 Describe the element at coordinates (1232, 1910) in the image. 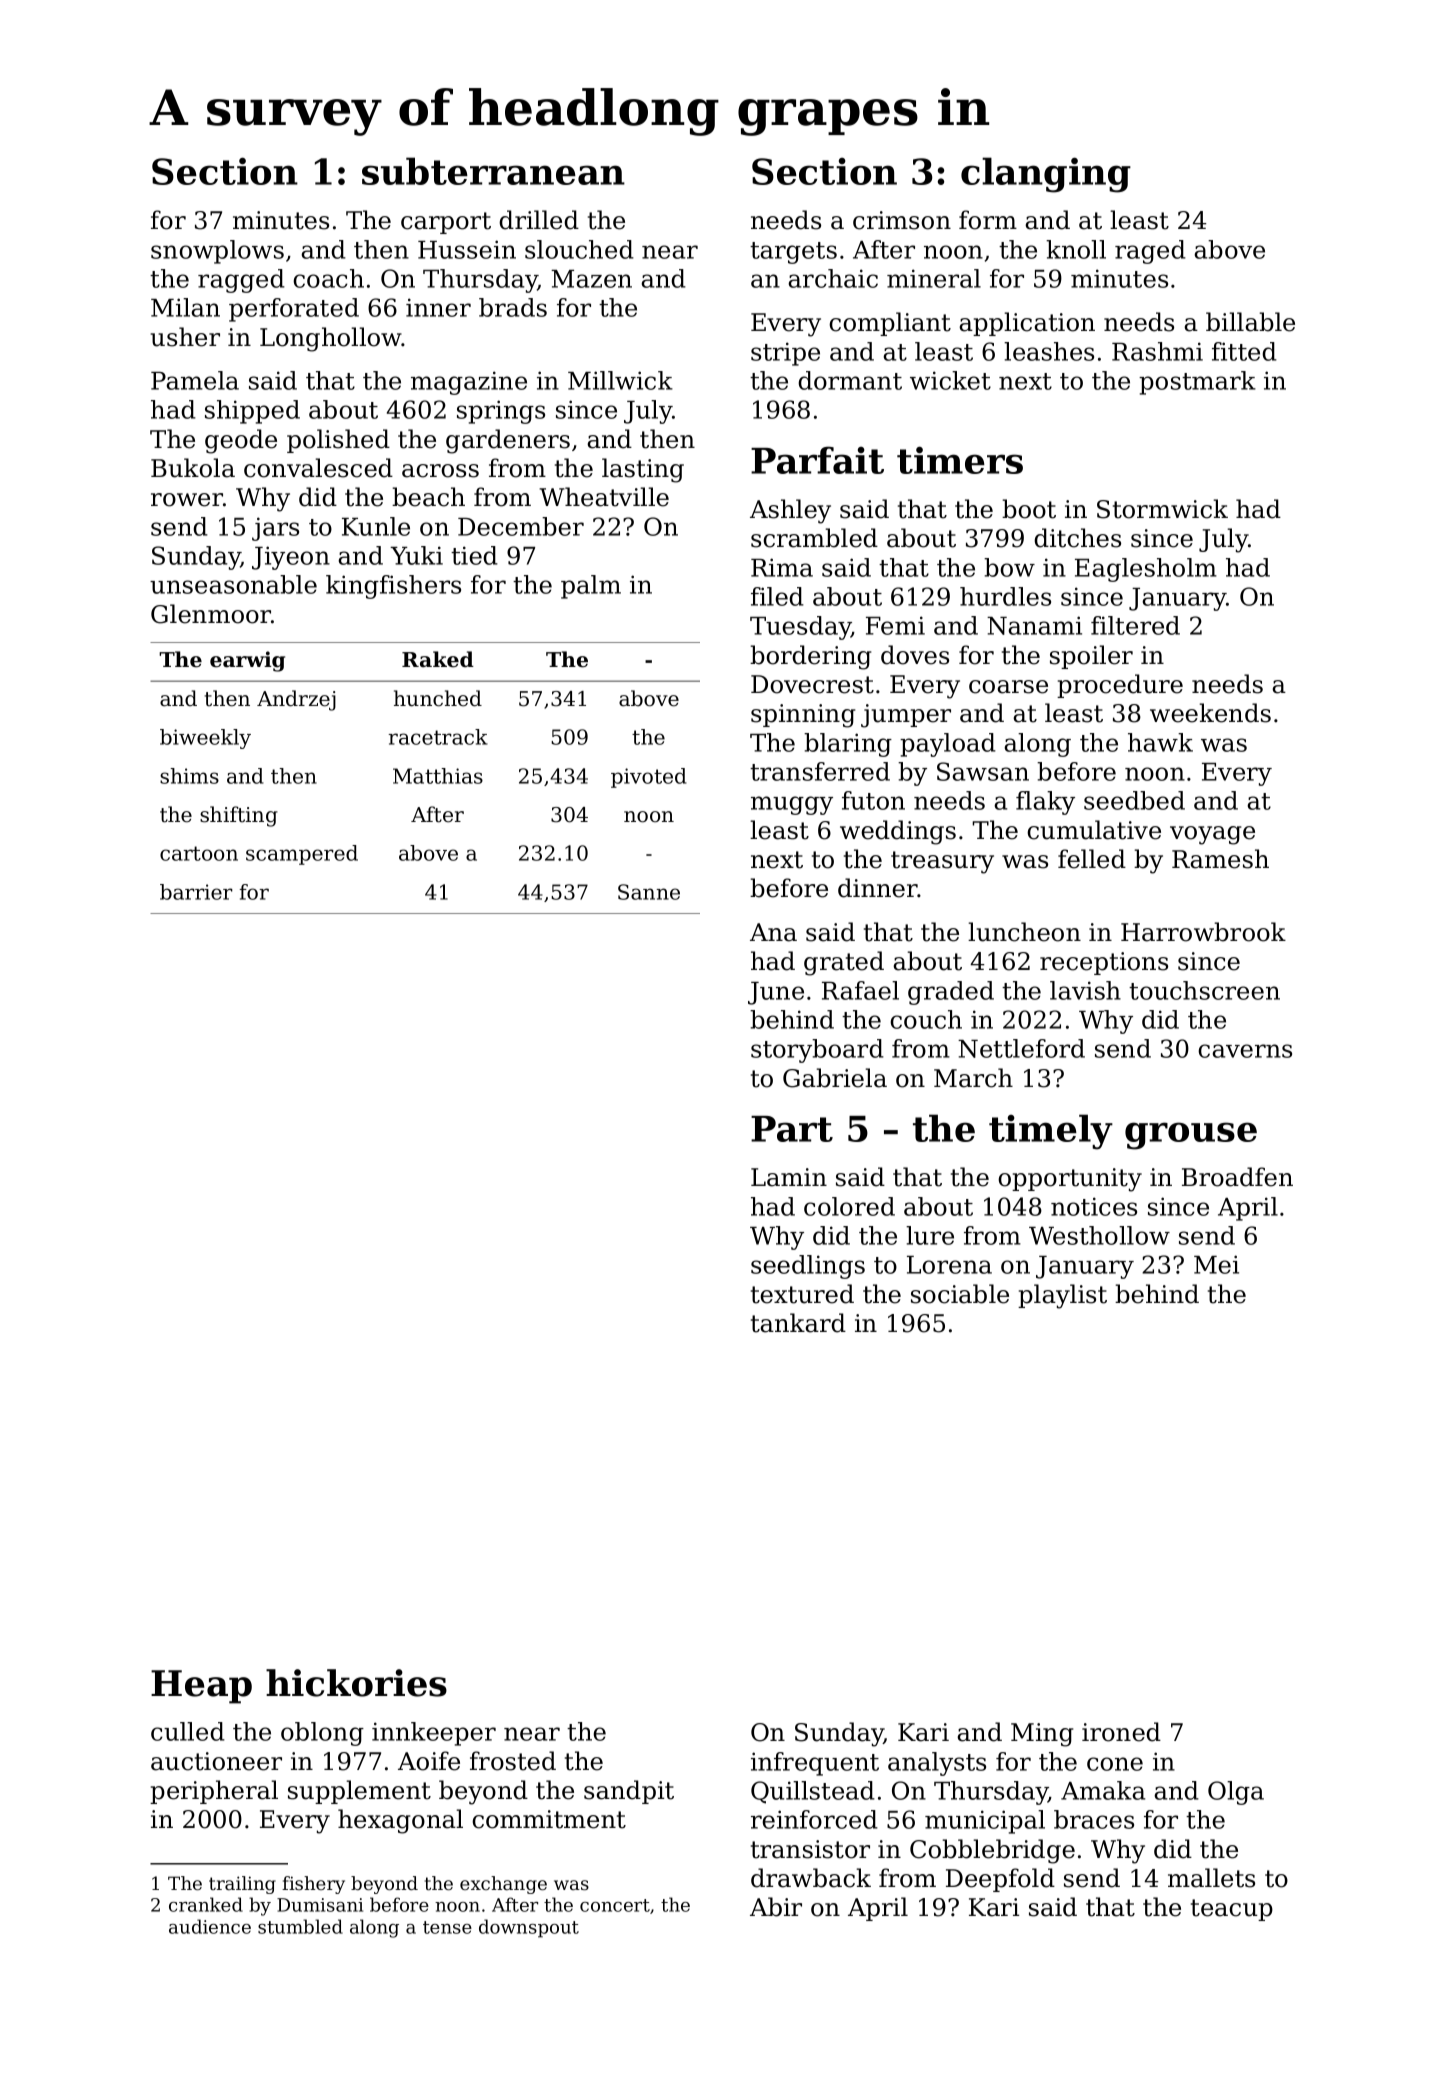

I see `teacup` at that location.
